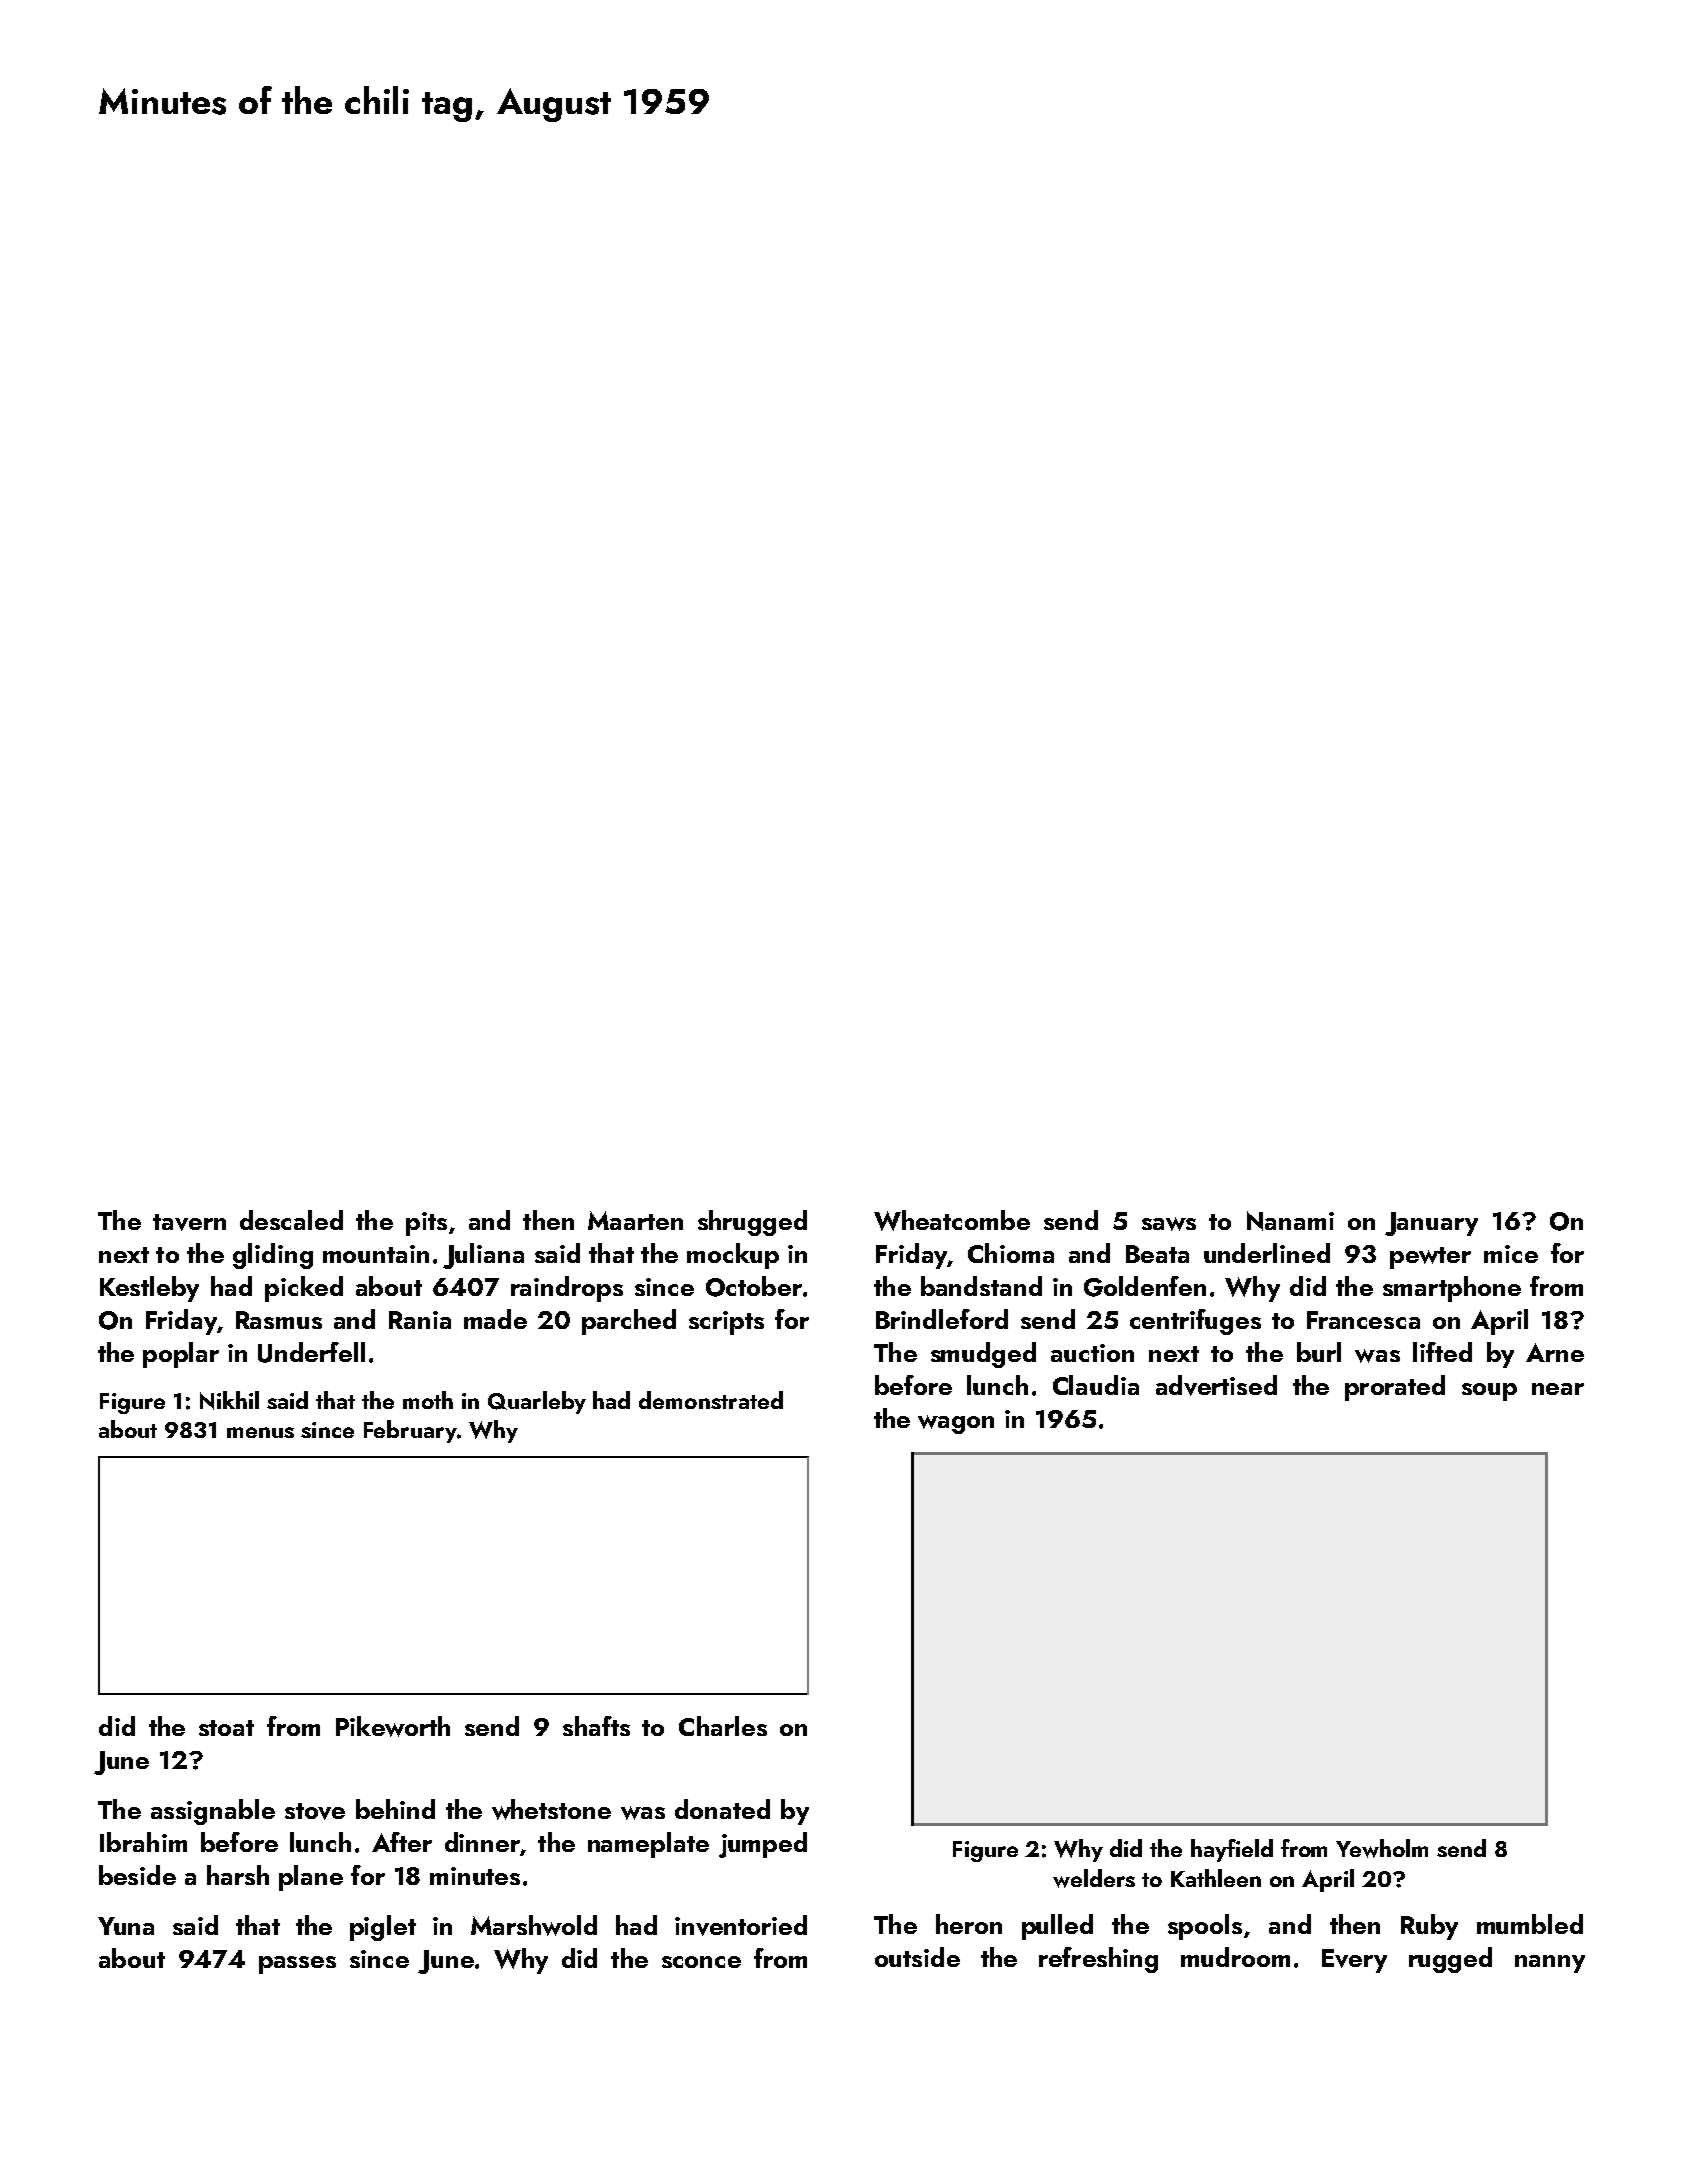 This screenshot has height=2178, width=1683. Describe the element at coordinates (1395, 1388) in the screenshot. I see `prorated` at that location.
